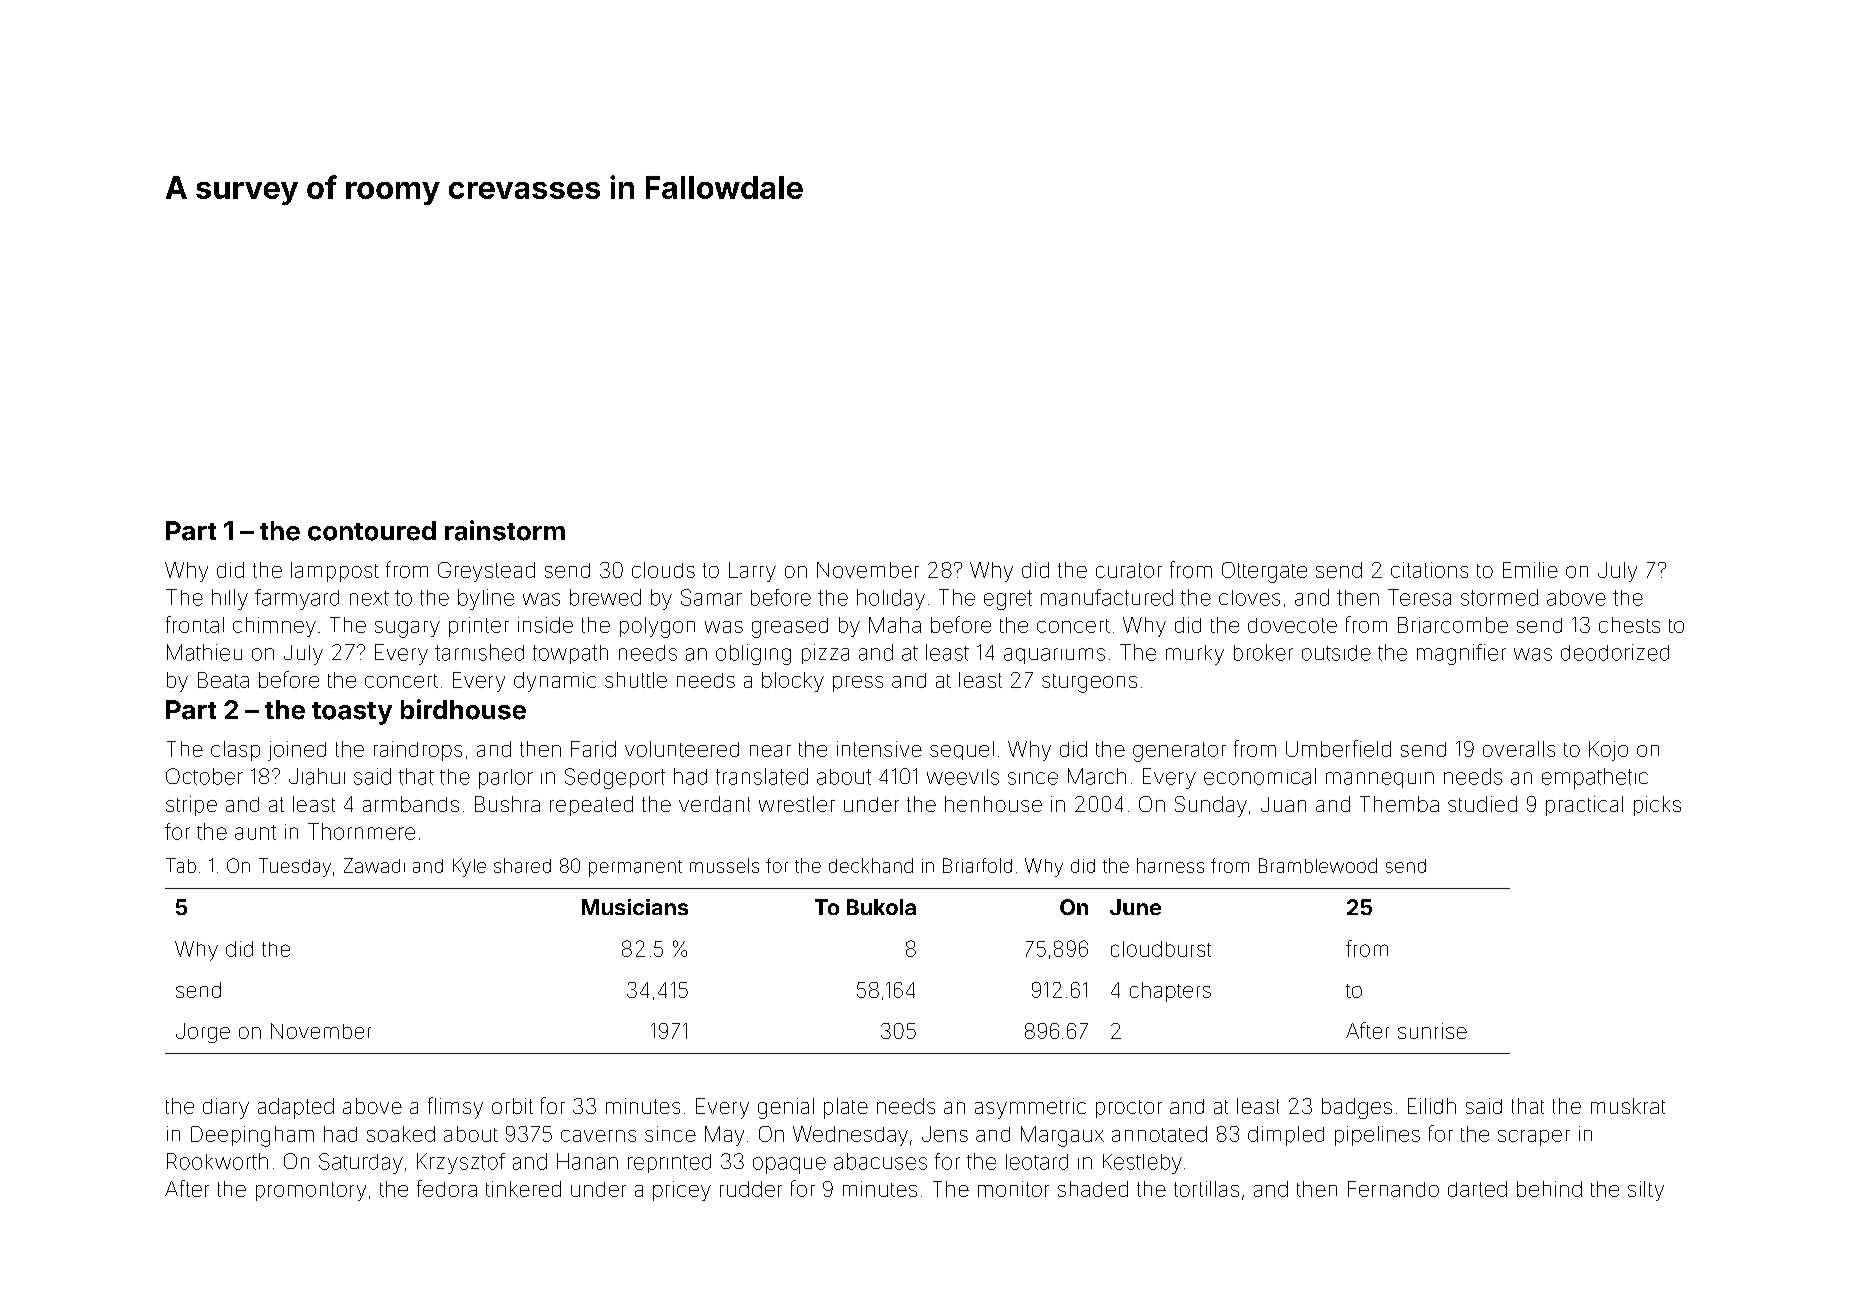  I want to click on Jorge, so click(203, 1033).
